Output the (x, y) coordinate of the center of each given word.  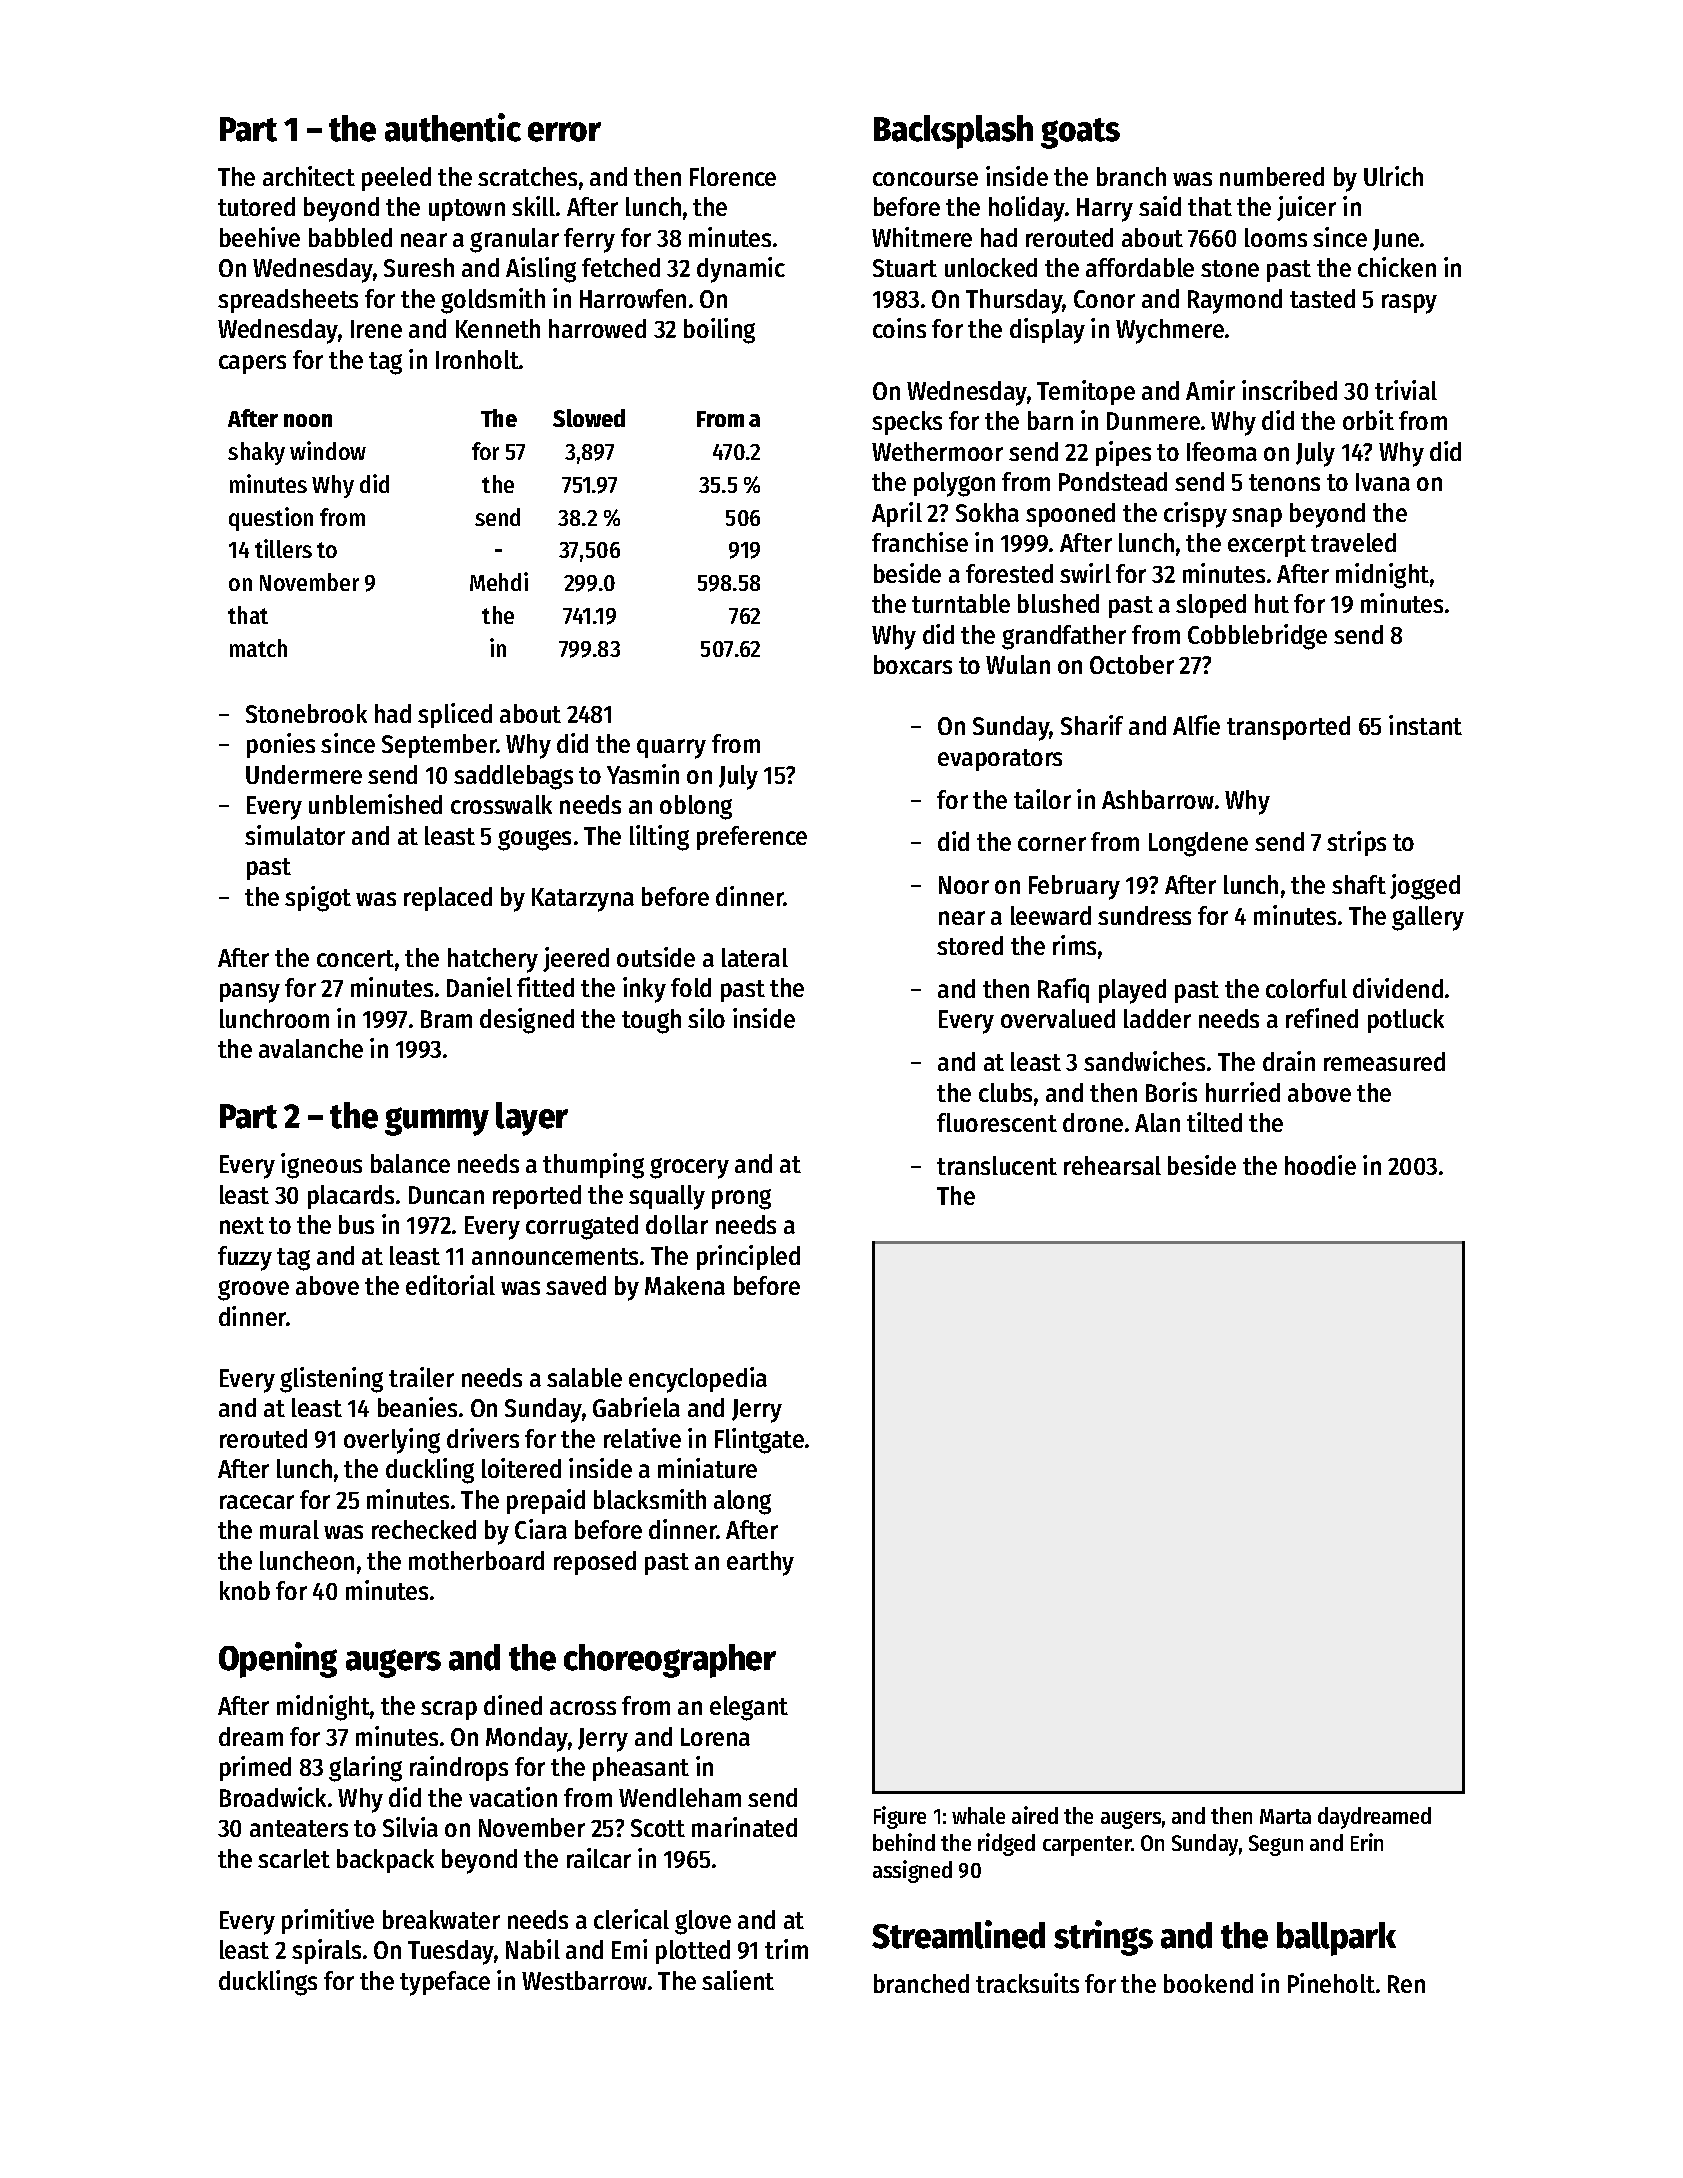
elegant (749, 1708)
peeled (396, 179)
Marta (1285, 1816)
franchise (920, 542)
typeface (445, 1983)
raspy (1409, 304)
